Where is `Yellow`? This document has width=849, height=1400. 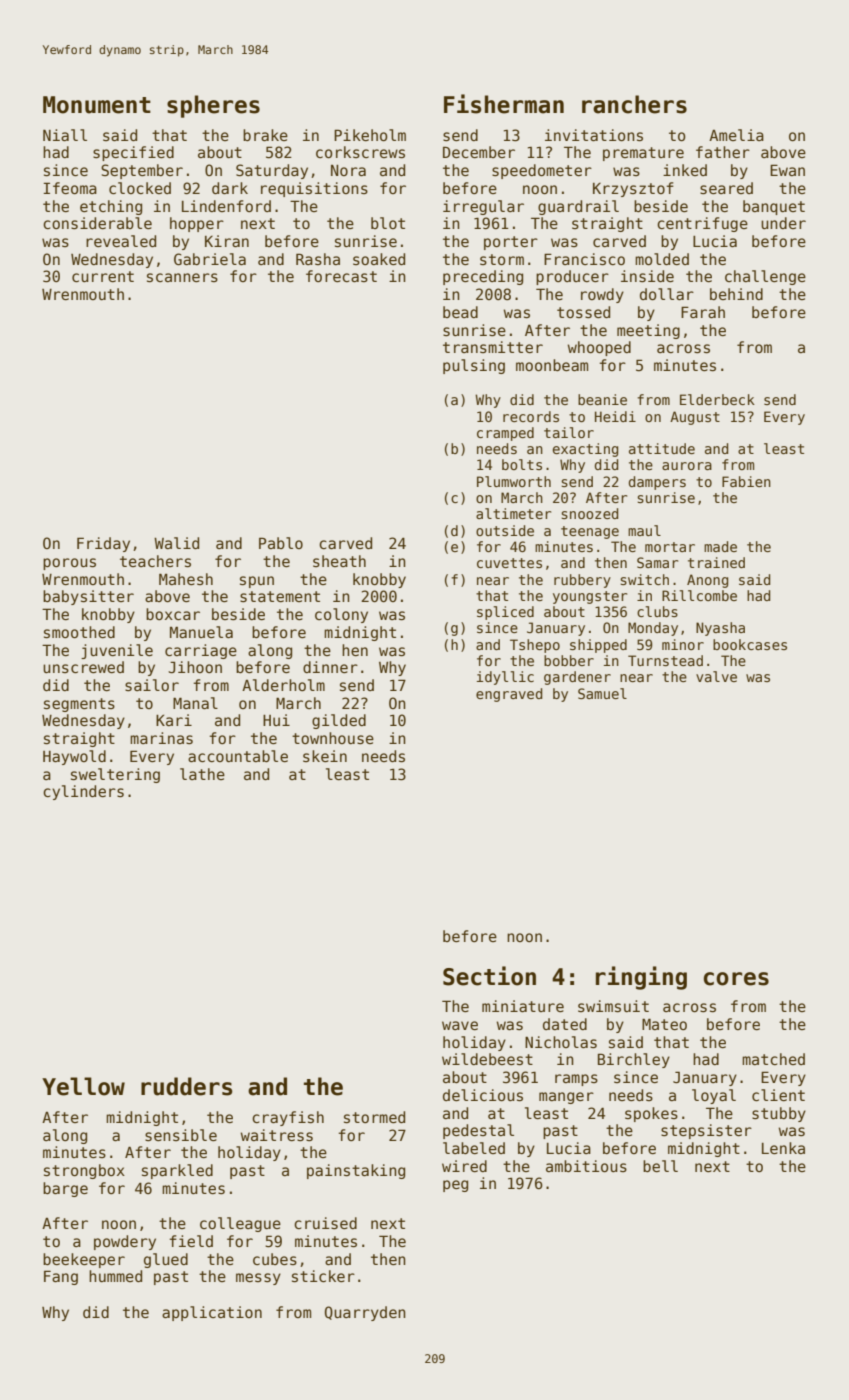
Yellow is located at coordinates (83, 1086).
